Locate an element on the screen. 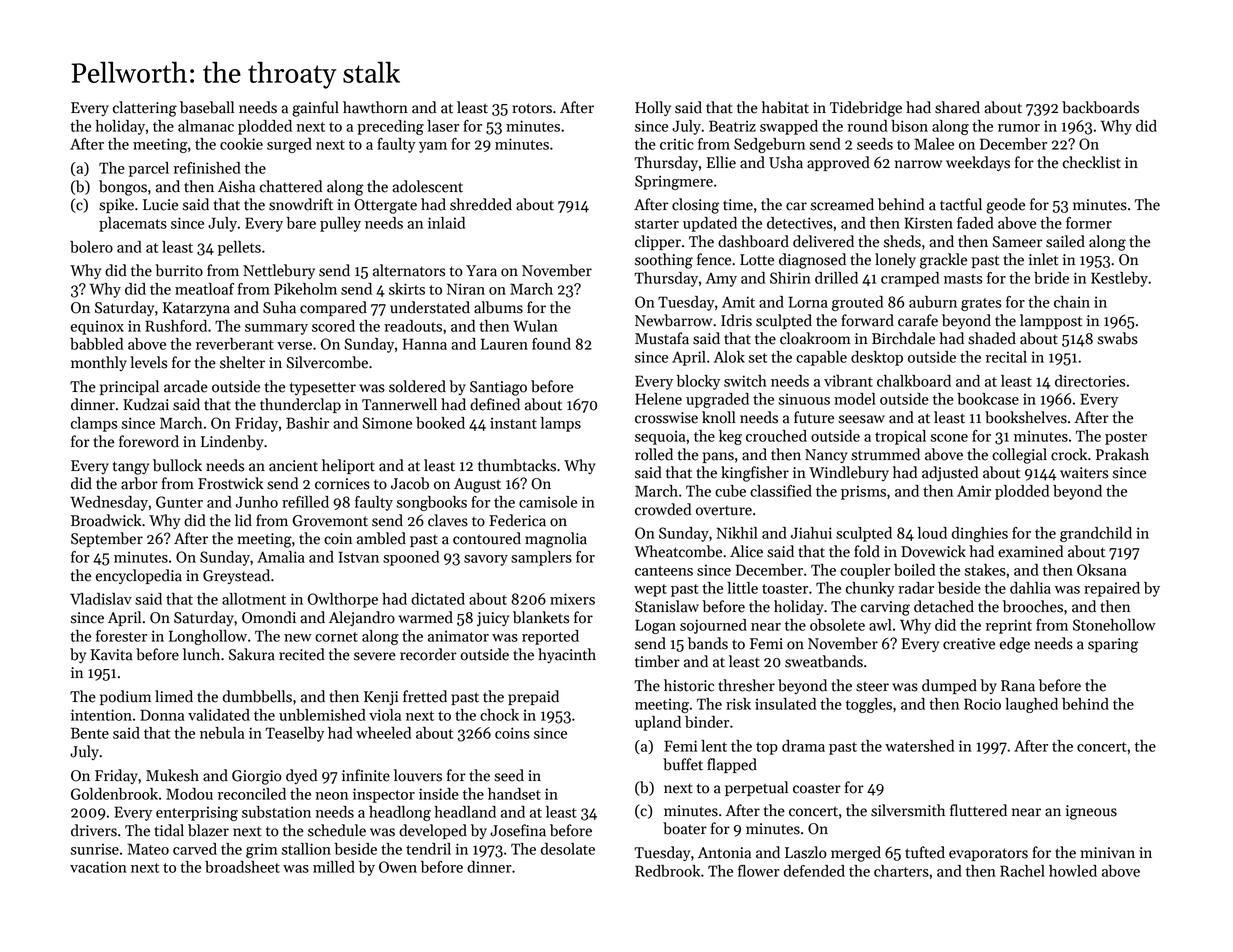  adjusted is located at coordinates (950, 473).
